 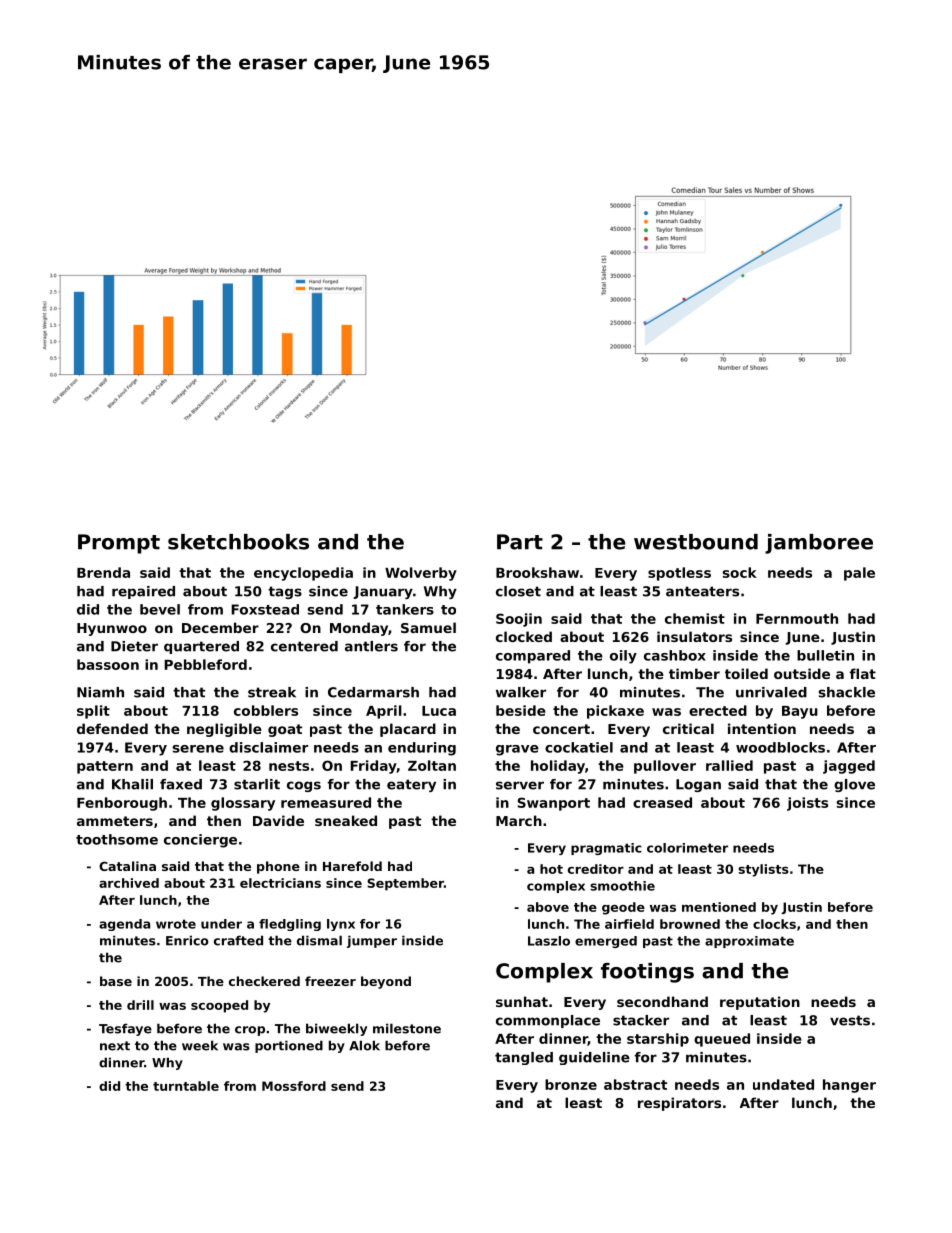 What do you see at coordinates (186, 1086) in the screenshot?
I see `turntable` at bounding box center [186, 1086].
